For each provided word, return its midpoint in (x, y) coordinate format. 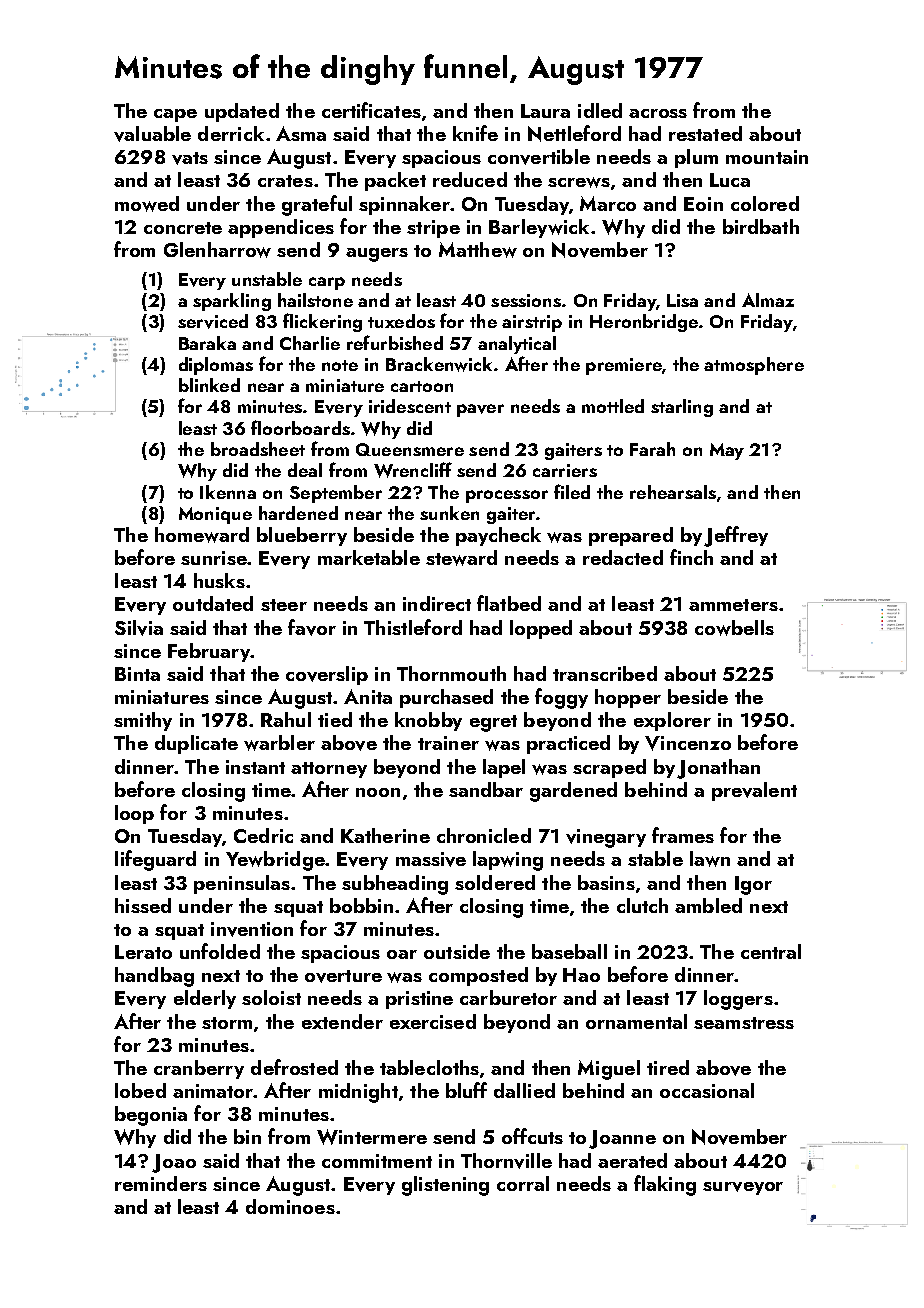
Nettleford (574, 133)
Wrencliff (413, 470)
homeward (202, 535)
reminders (161, 1183)
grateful (317, 205)
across (658, 113)
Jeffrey (736, 536)
